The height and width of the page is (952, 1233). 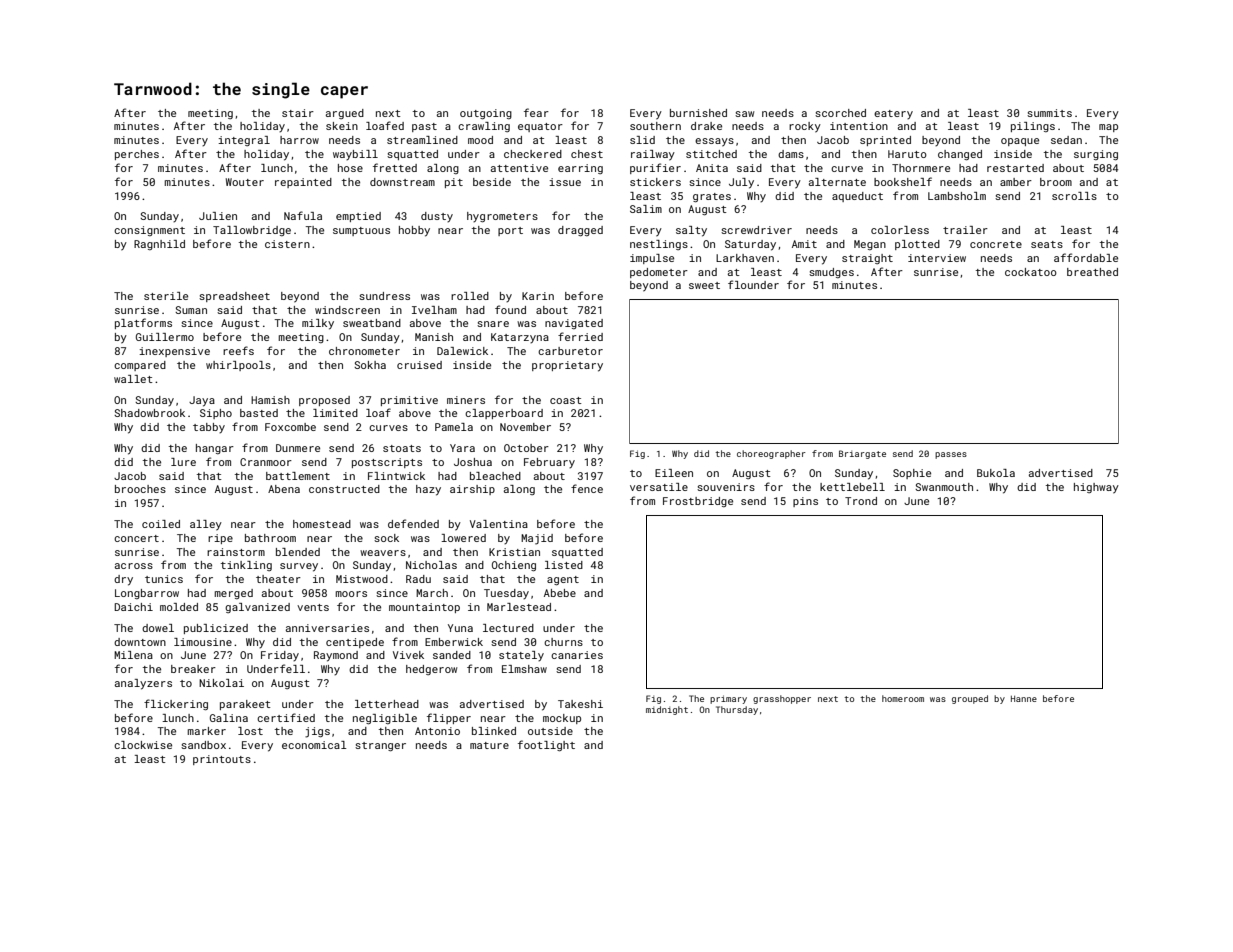 I want to click on spreadsheet, so click(x=234, y=297).
